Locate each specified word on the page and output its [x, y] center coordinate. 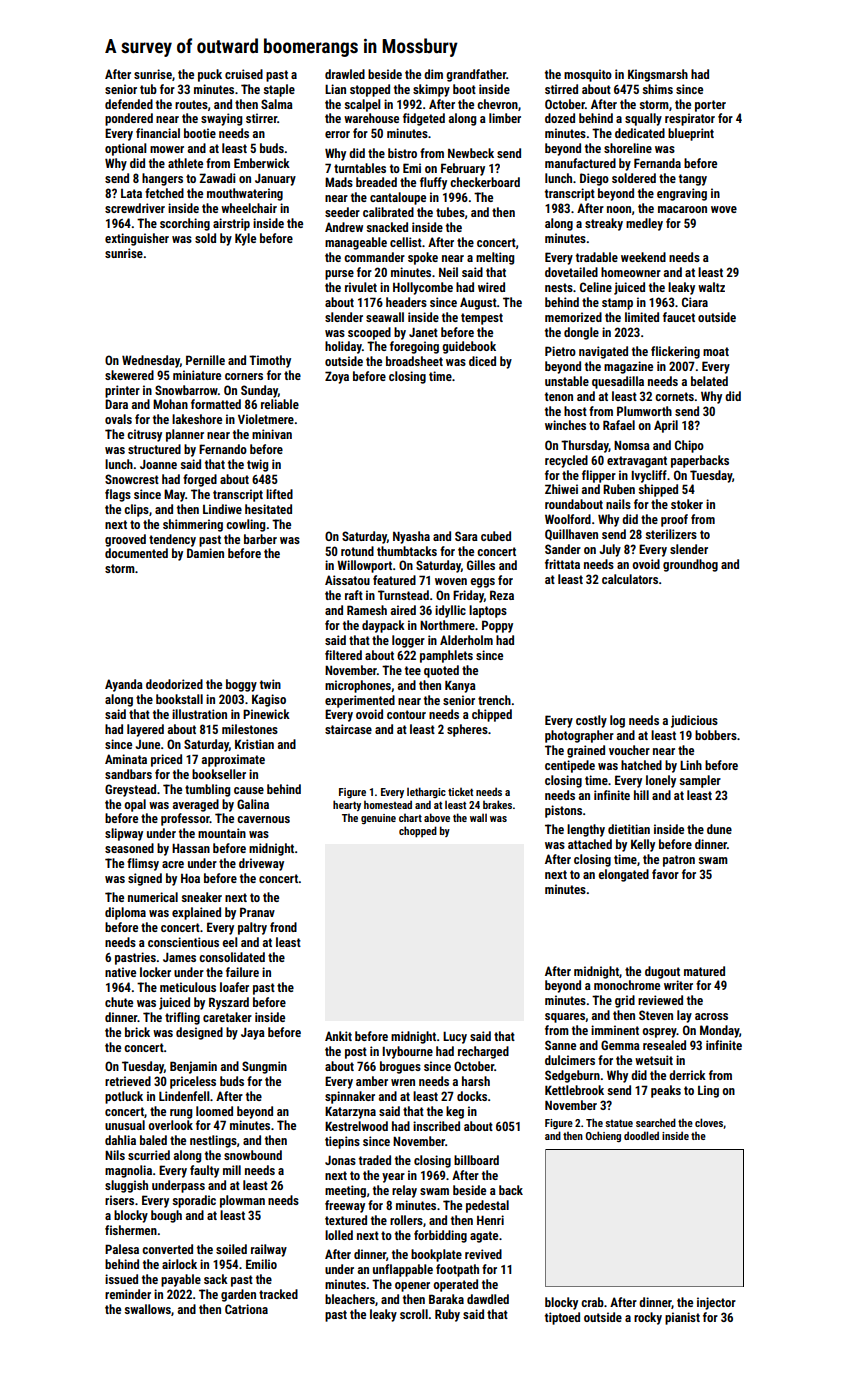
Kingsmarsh [658, 75]
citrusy [144, 435]
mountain [222, 833]
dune [719, 829]
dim [433, 74]
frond [283, 927]
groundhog [690, 565]
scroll [414, 1314]
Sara [466, 536]
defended [129, 104]
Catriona [246, 1309]
